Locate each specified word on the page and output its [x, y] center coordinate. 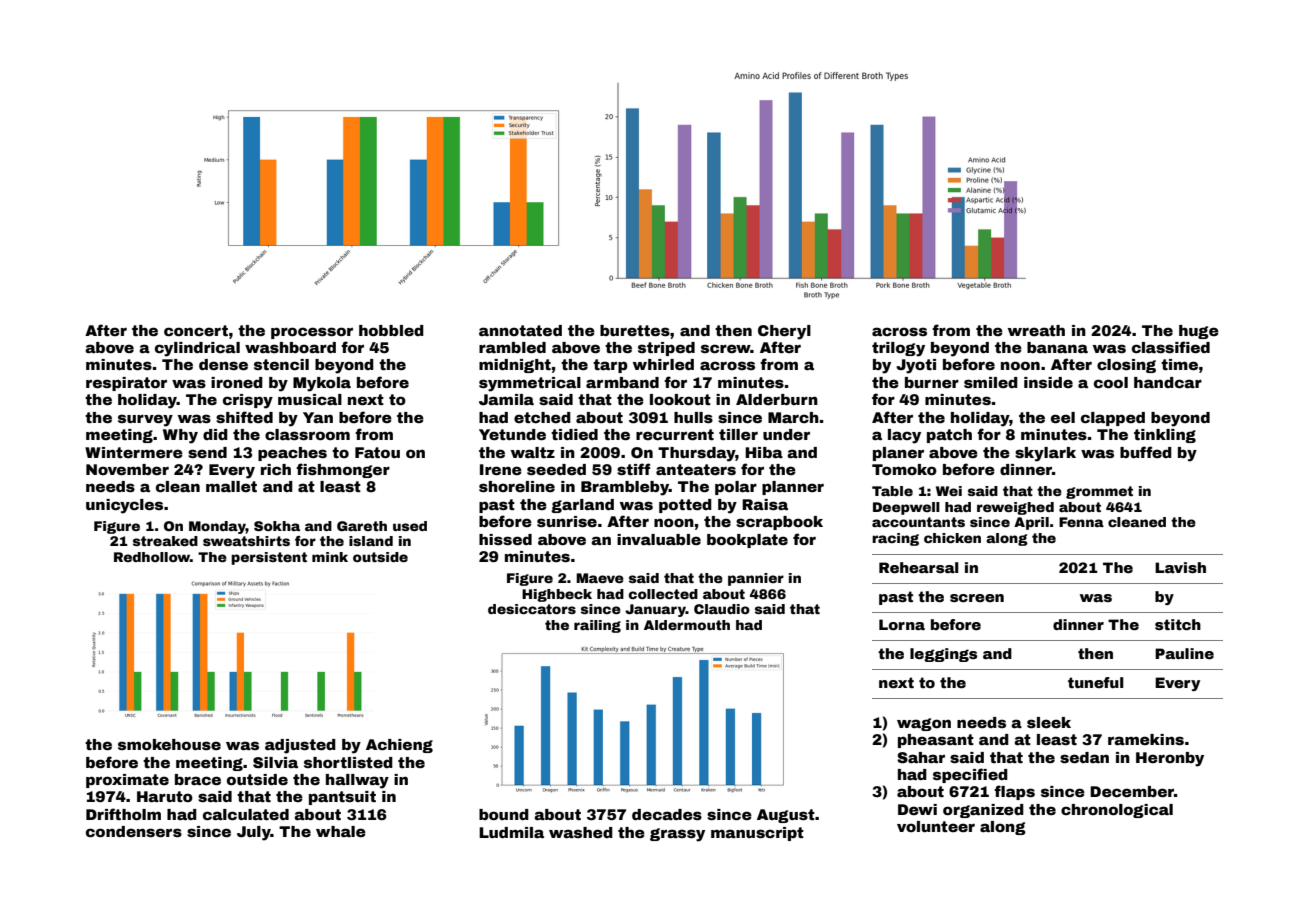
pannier [756, 579]
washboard [290, 347]
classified [1171, 347]
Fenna [1081, 522]
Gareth [362, 526]
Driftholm [123, 814]
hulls [693, 417]
